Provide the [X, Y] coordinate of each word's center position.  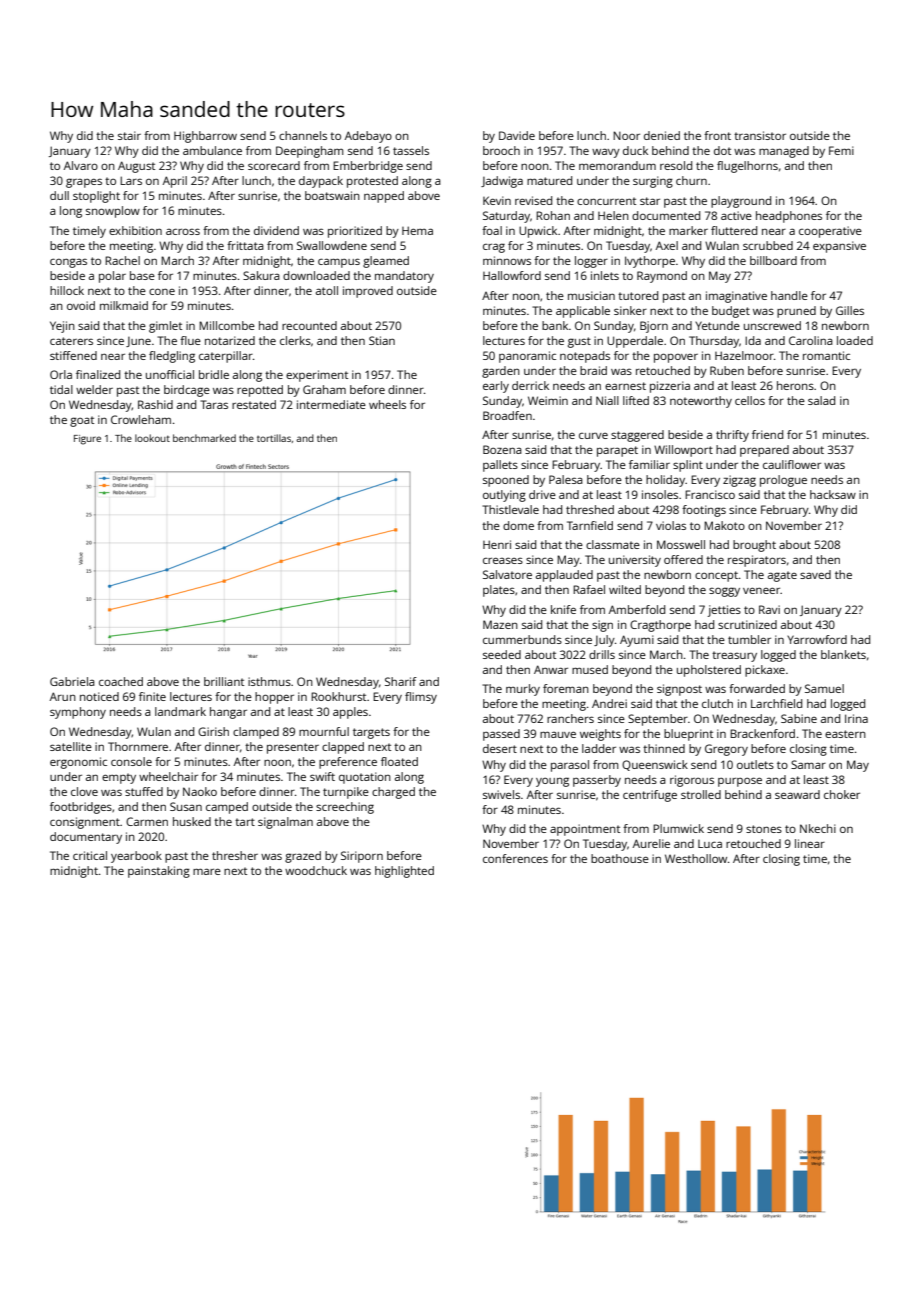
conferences [515, 858]
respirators [757, 561]
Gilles [850, 310]
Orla [61, 374]
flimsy [421, 698]
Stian [382, 340]
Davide [517, 135]
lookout [152, 438]
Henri [497, 544]
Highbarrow [205, 137]
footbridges [81, 808]
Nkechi [818, 828]
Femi [841, 150]
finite [152, 696]
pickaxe [765, 671]
